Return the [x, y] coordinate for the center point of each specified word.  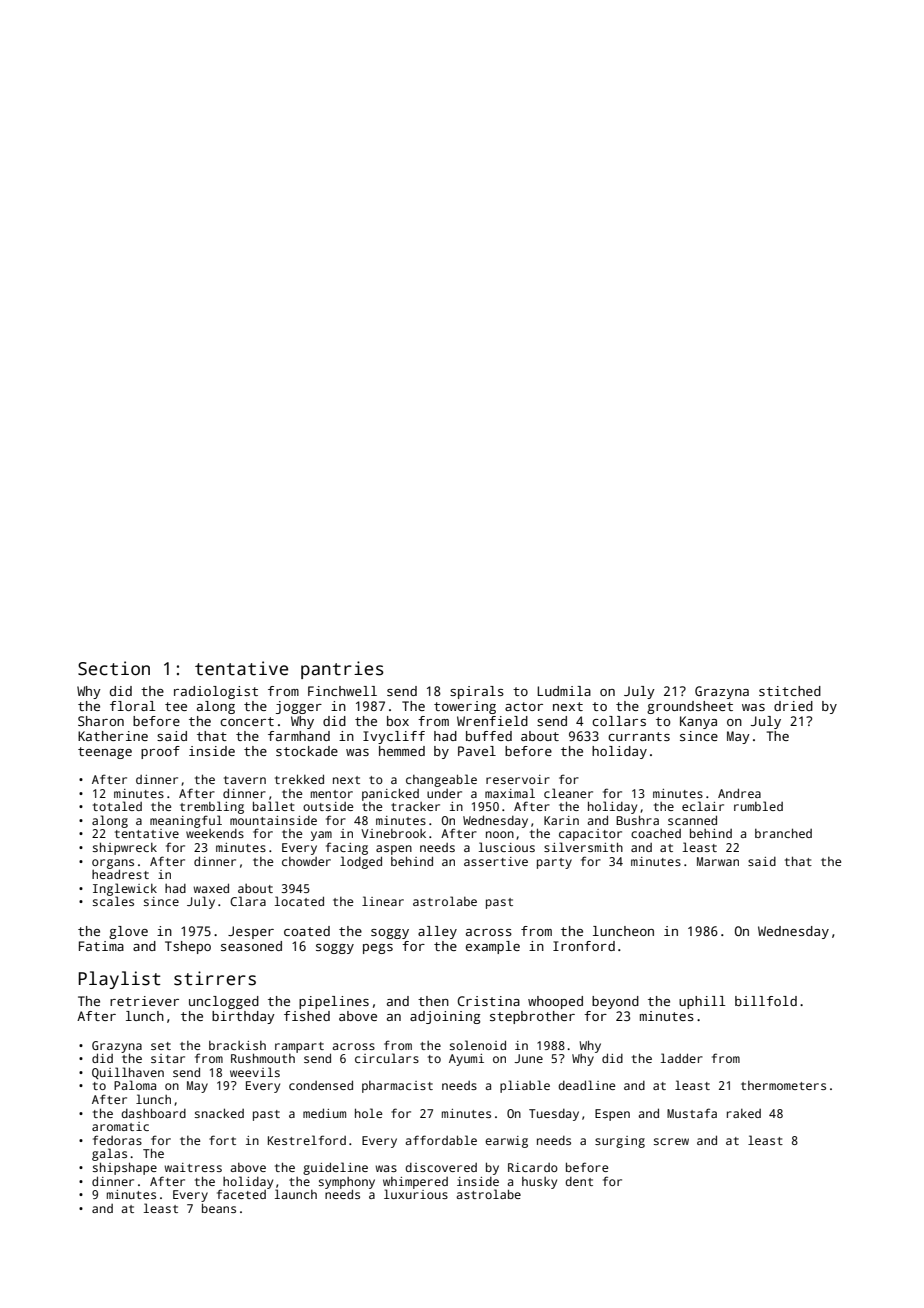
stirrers [215, 978]
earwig [506, 1142]
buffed [489, 736]
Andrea [739, 793]
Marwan [718, 861]
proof [160, 752]
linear [383, 901]
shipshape [125, 1168]
